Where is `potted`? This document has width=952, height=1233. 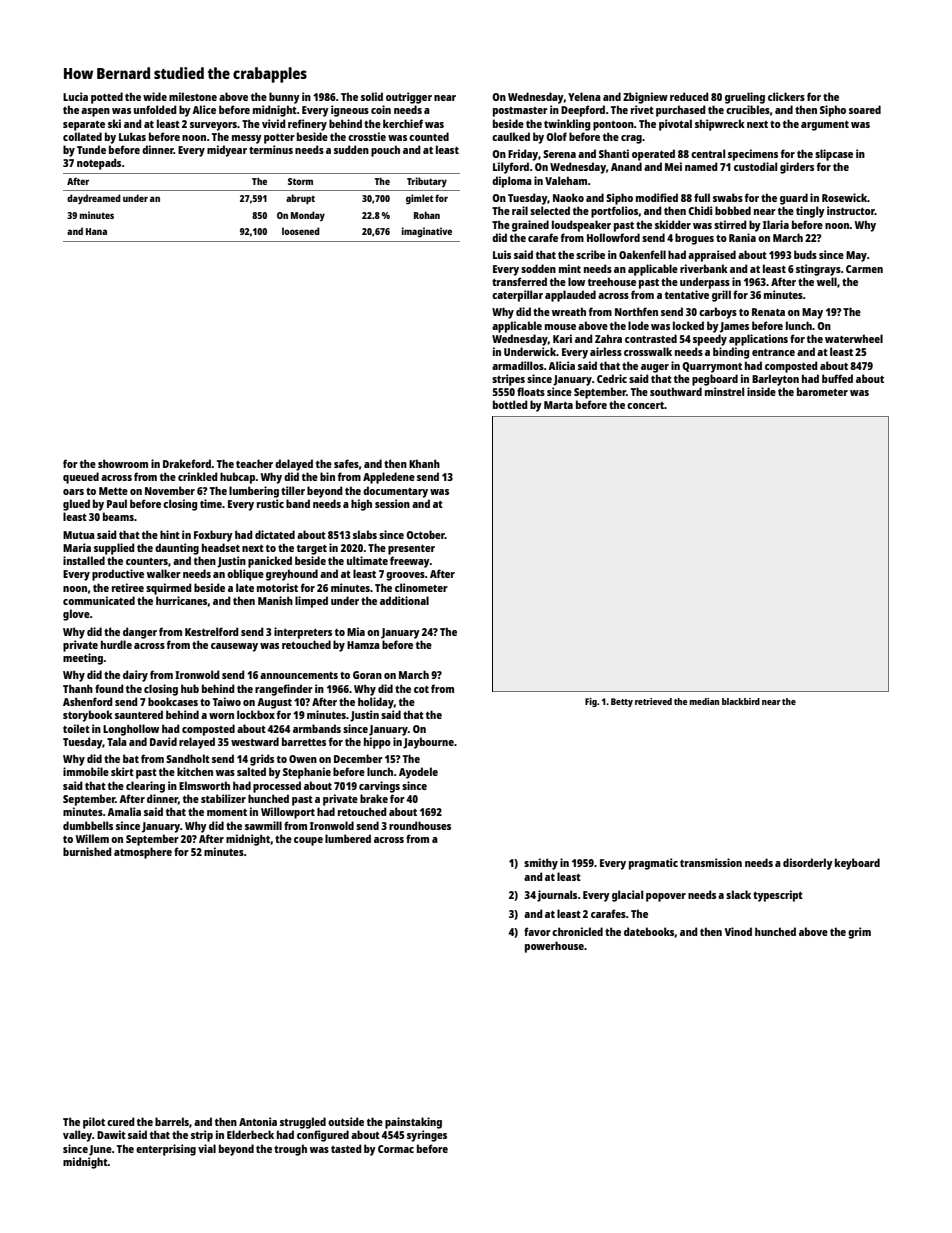 potted is located at coordinates (107, 98).
